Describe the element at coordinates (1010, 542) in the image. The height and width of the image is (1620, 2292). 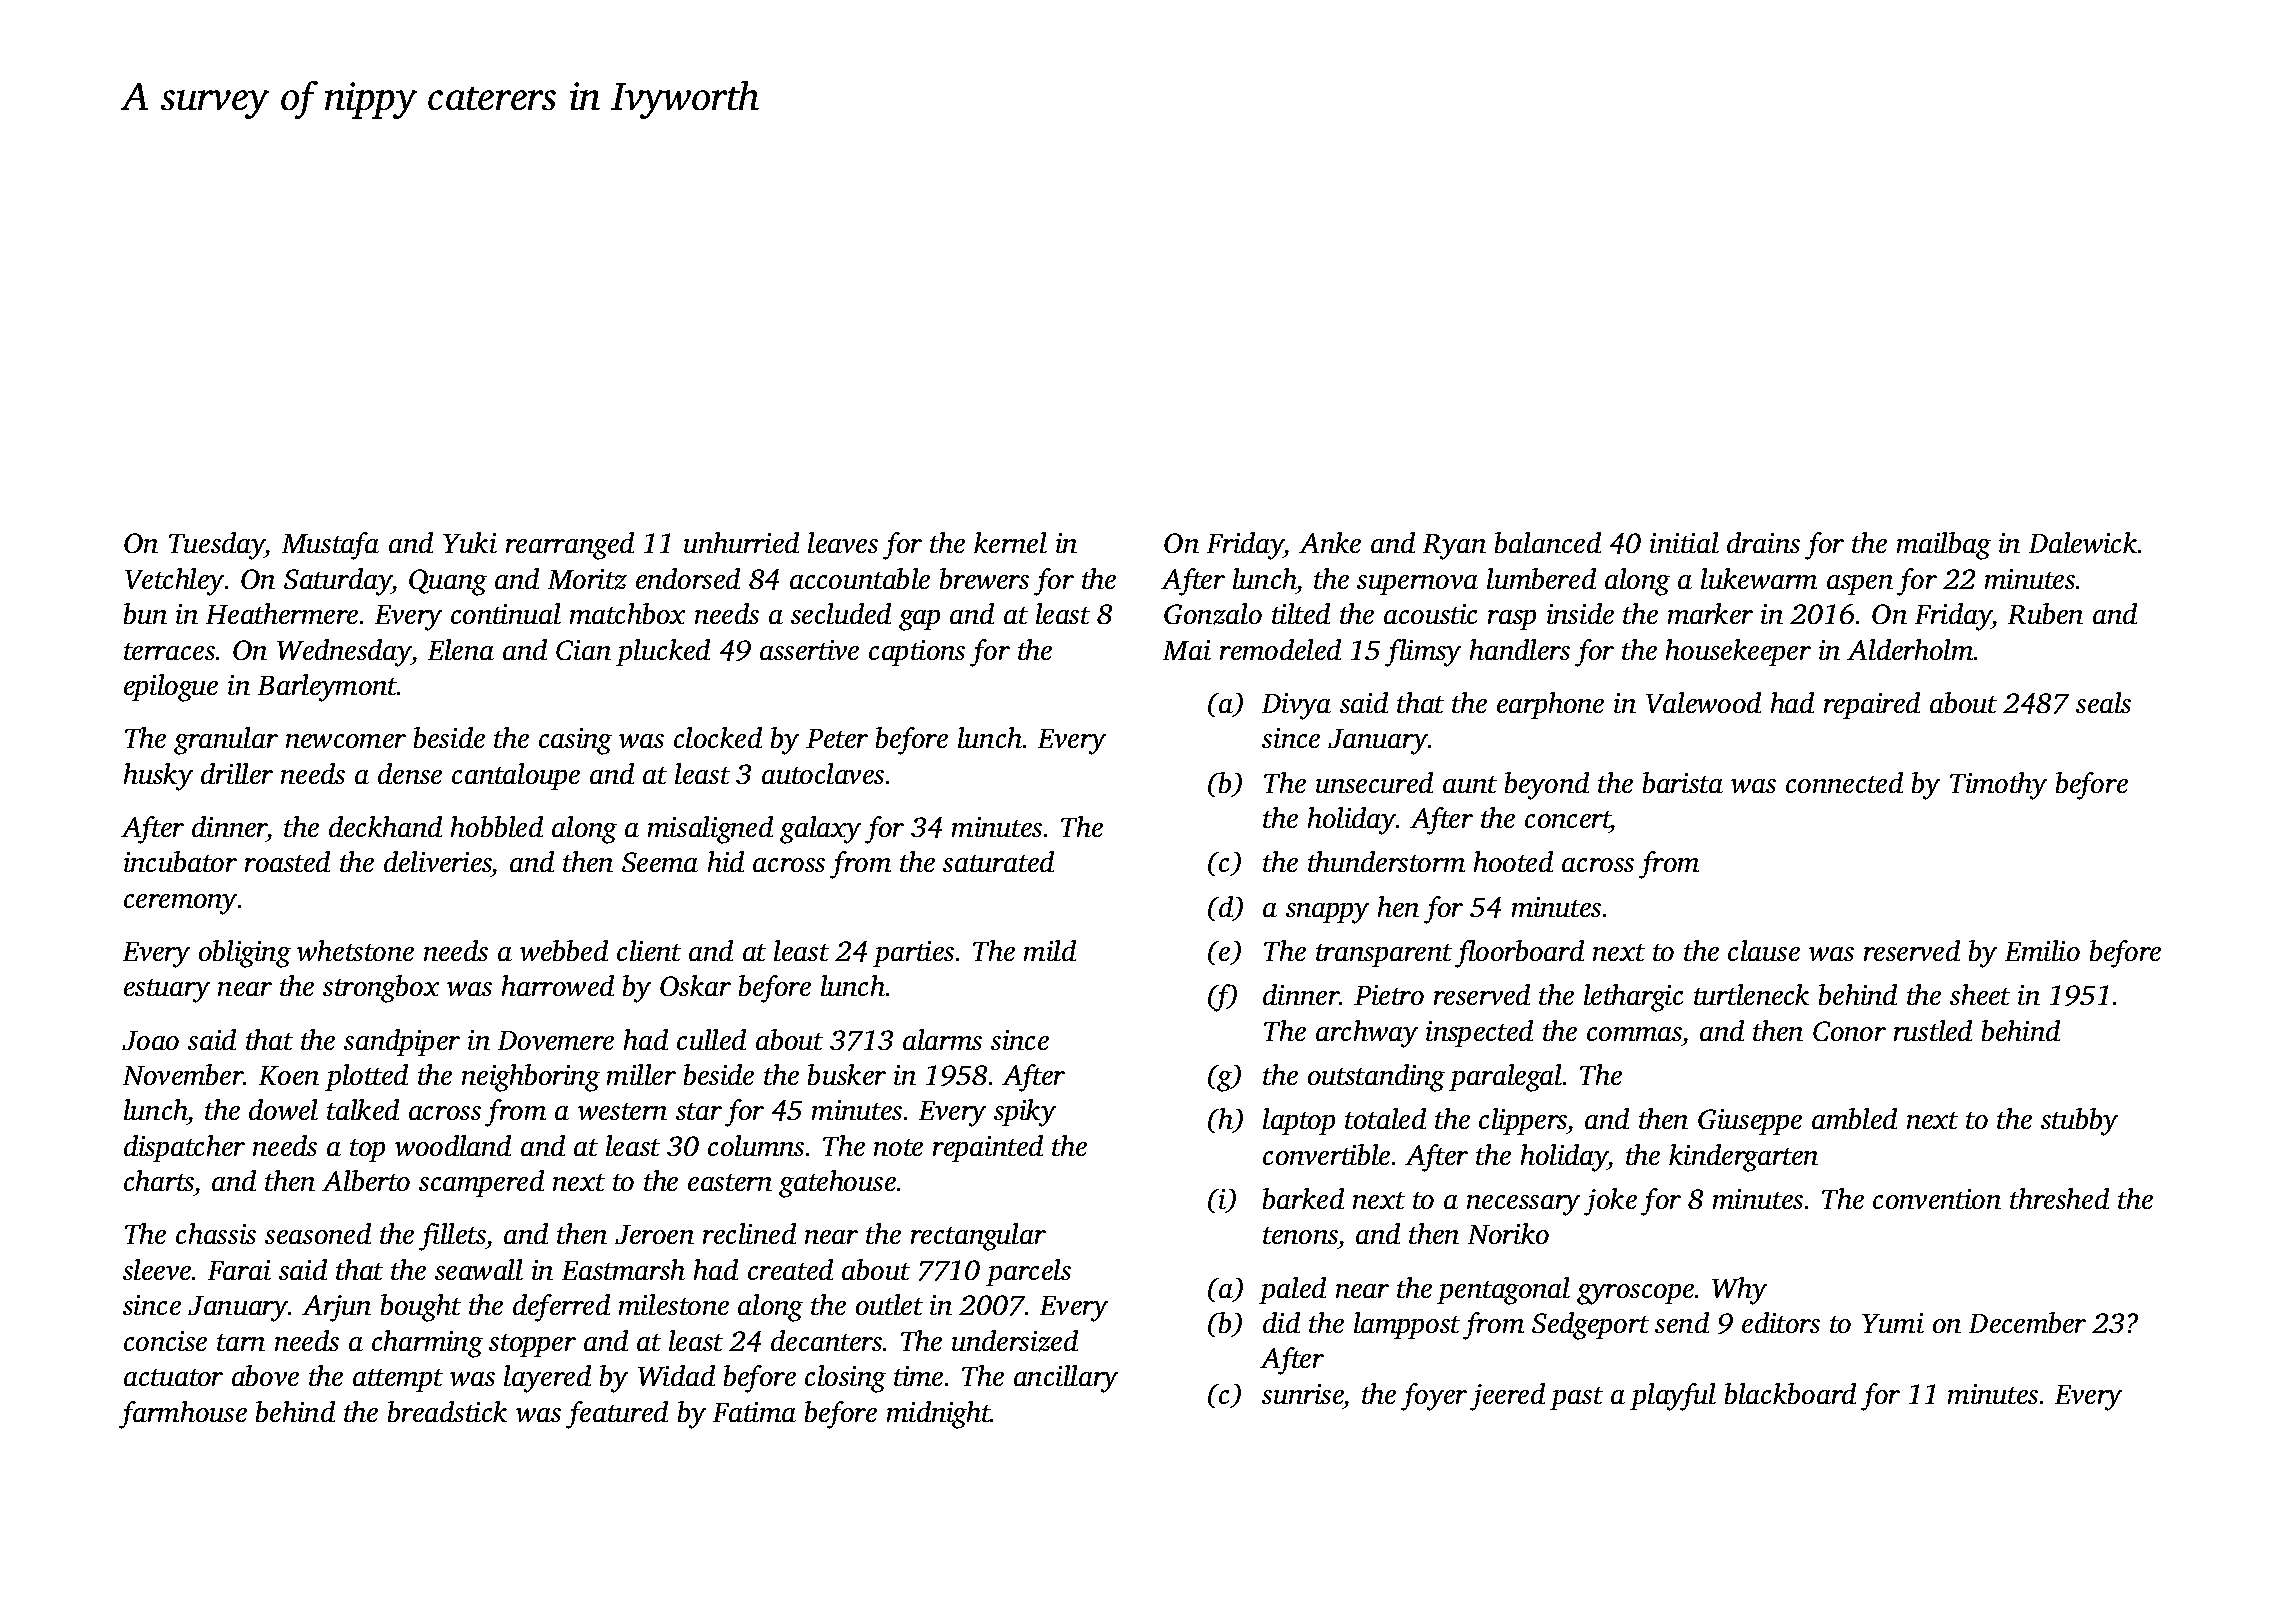
I see `kernel` at that location.
